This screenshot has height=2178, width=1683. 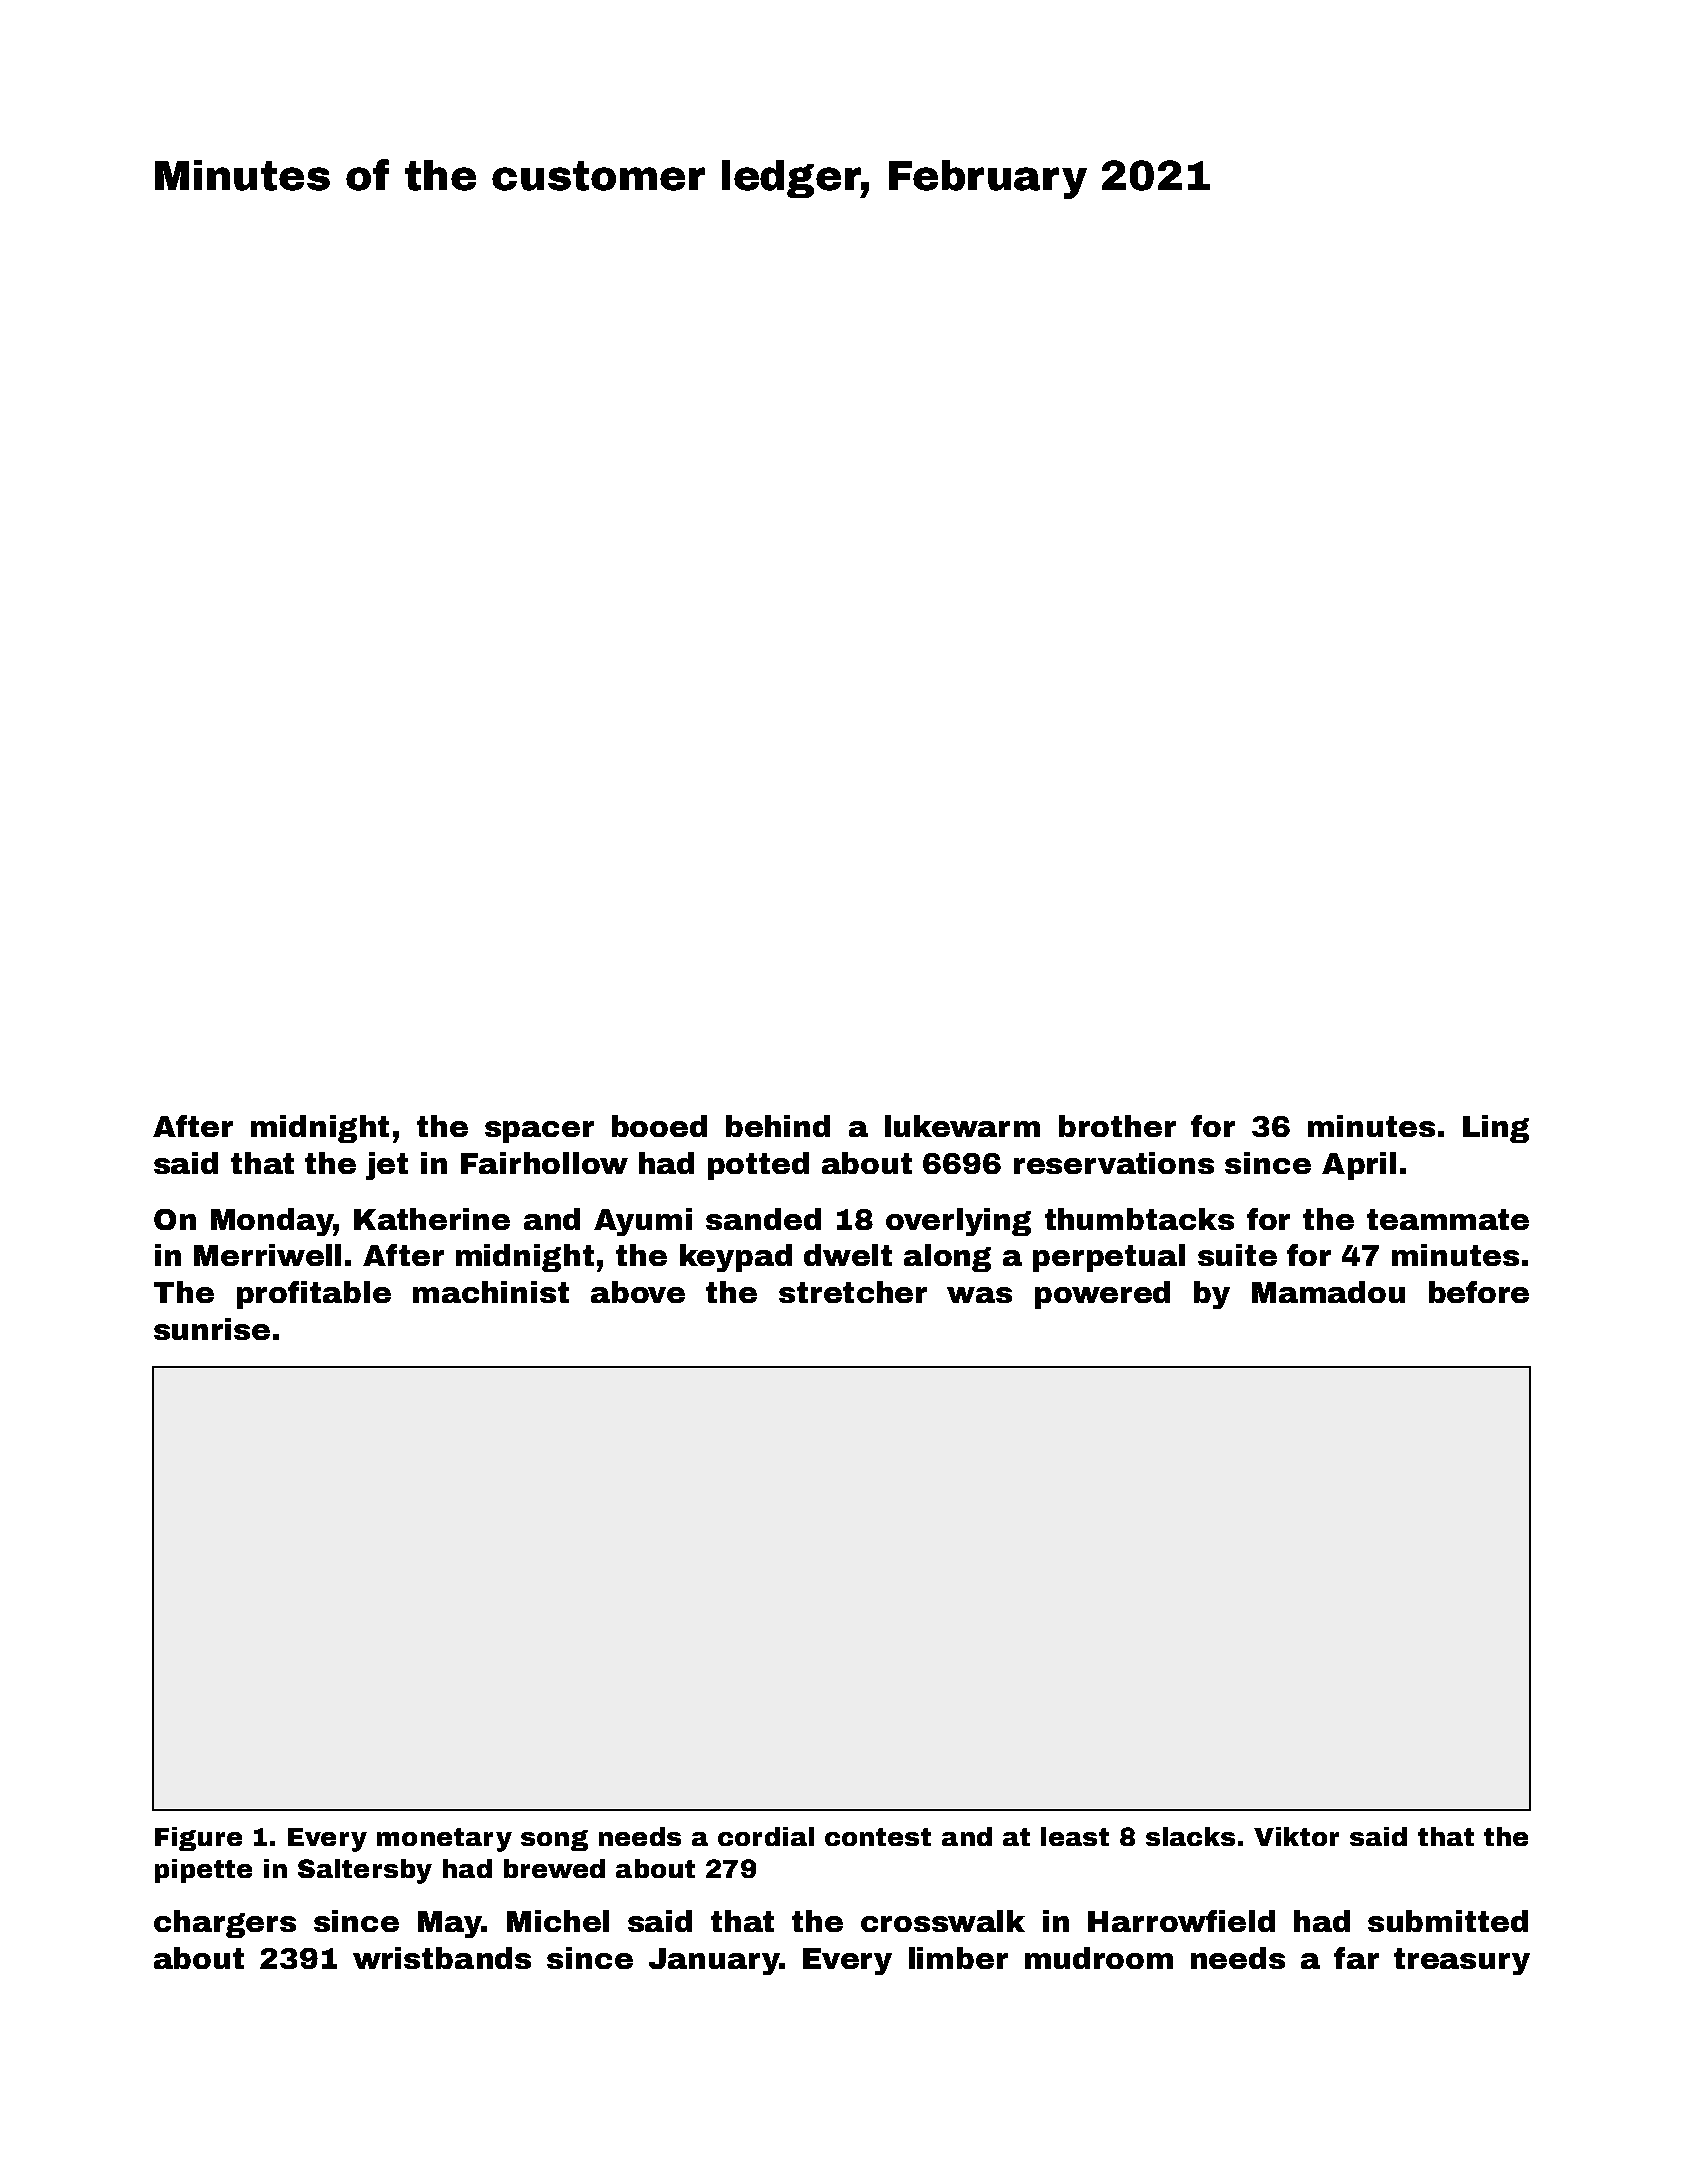 I want to click on above, so click(x=638, y=1292).
